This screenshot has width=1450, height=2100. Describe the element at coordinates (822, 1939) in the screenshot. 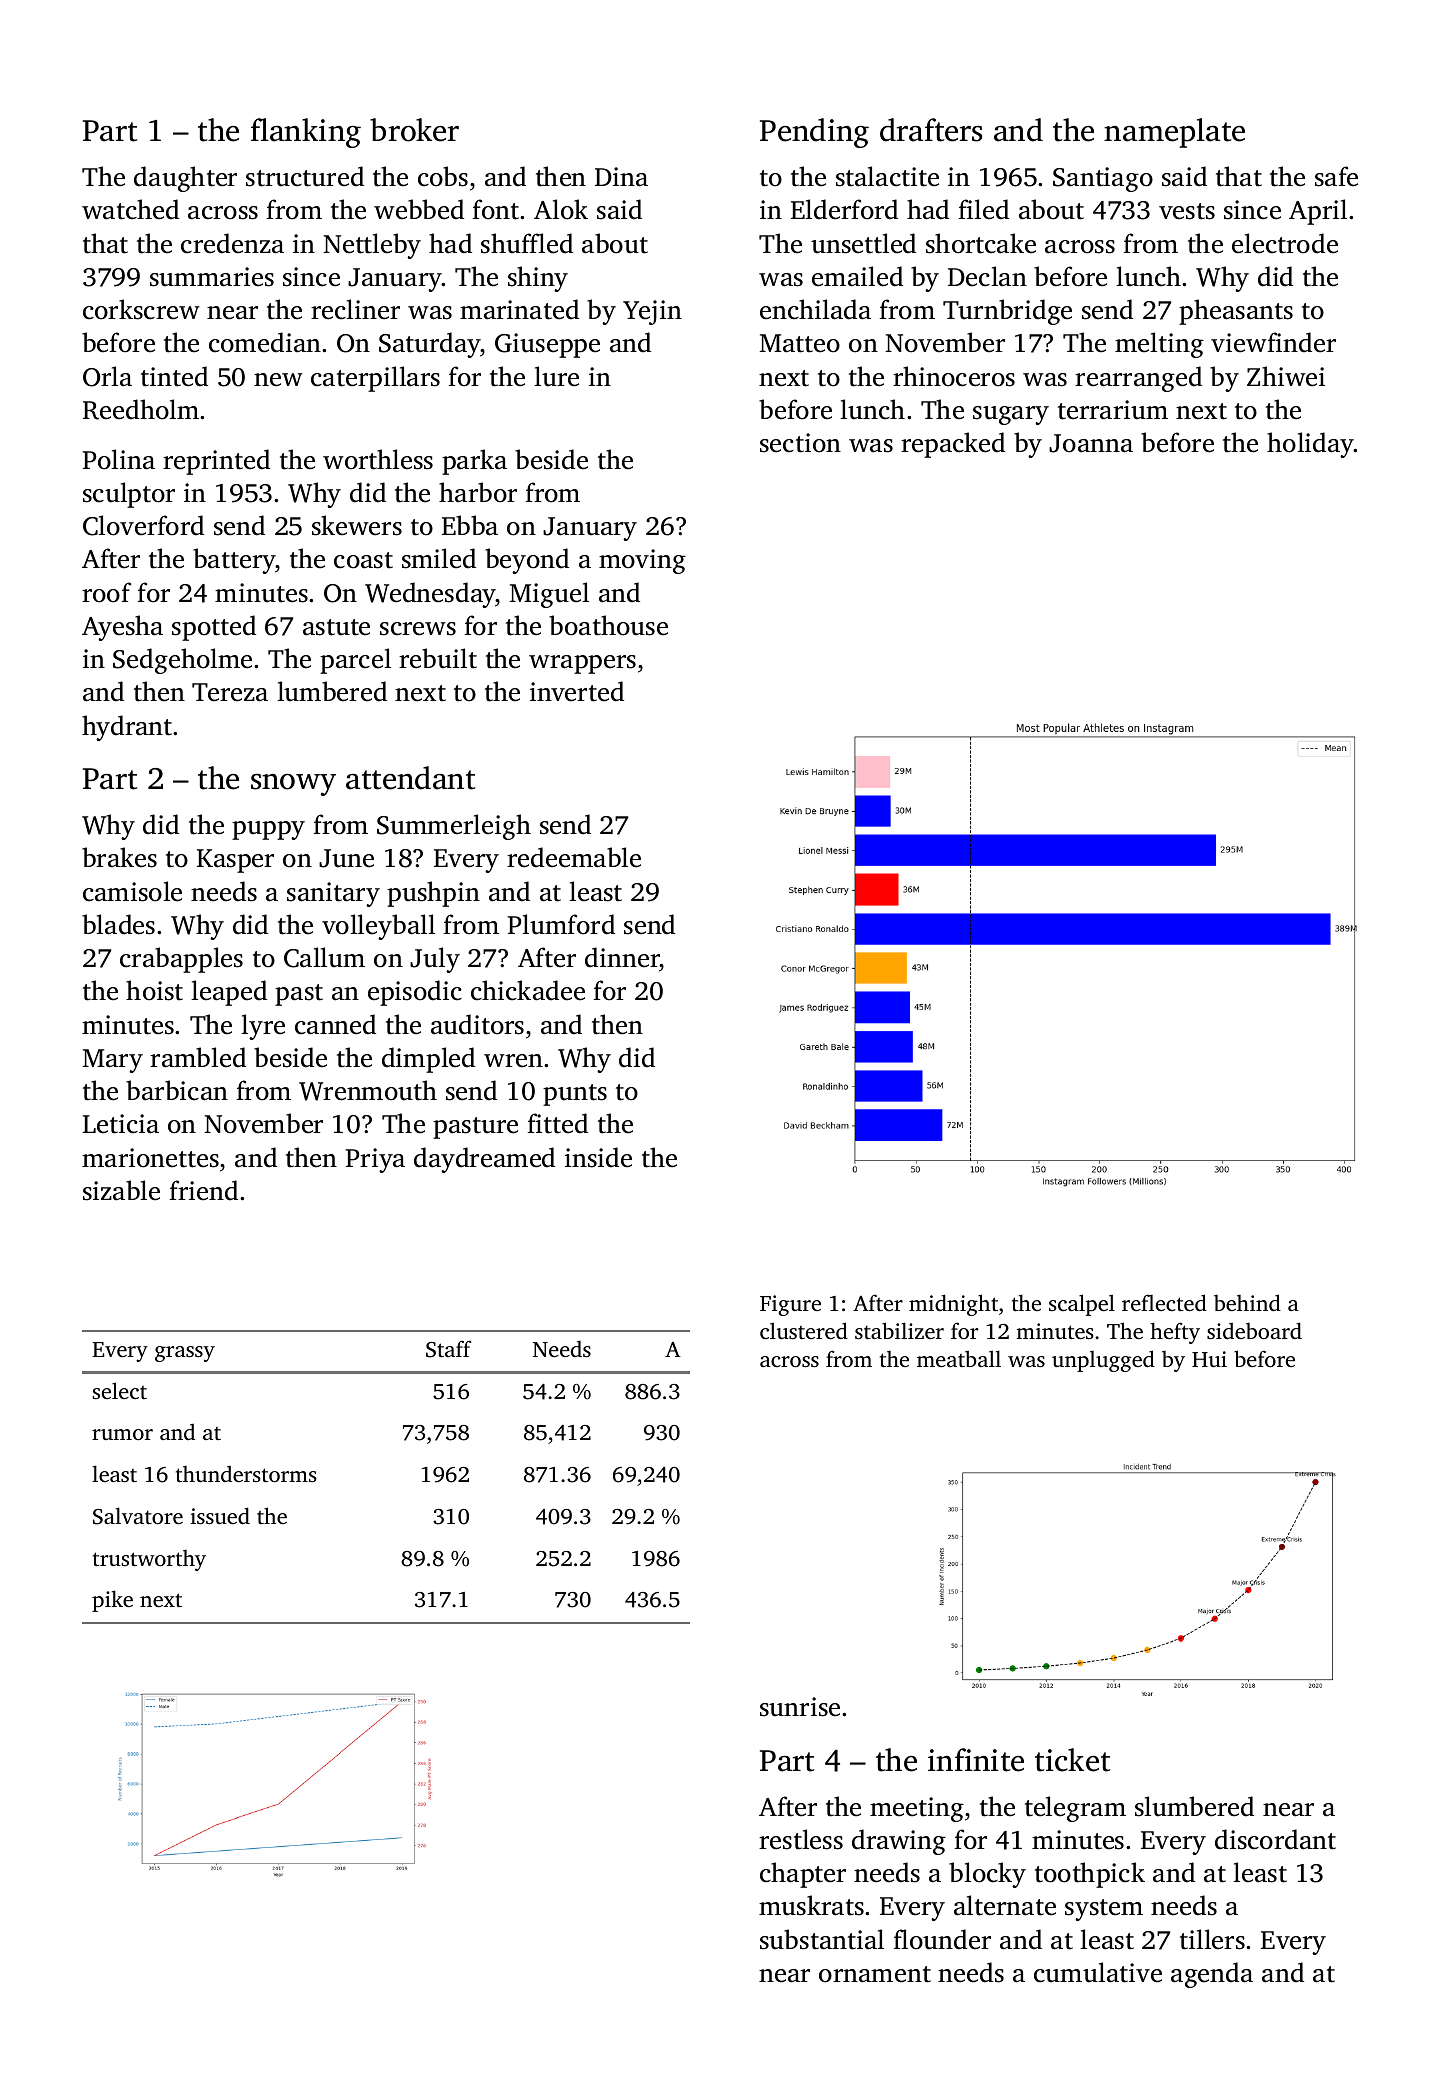

I see `substantial` at that location.
